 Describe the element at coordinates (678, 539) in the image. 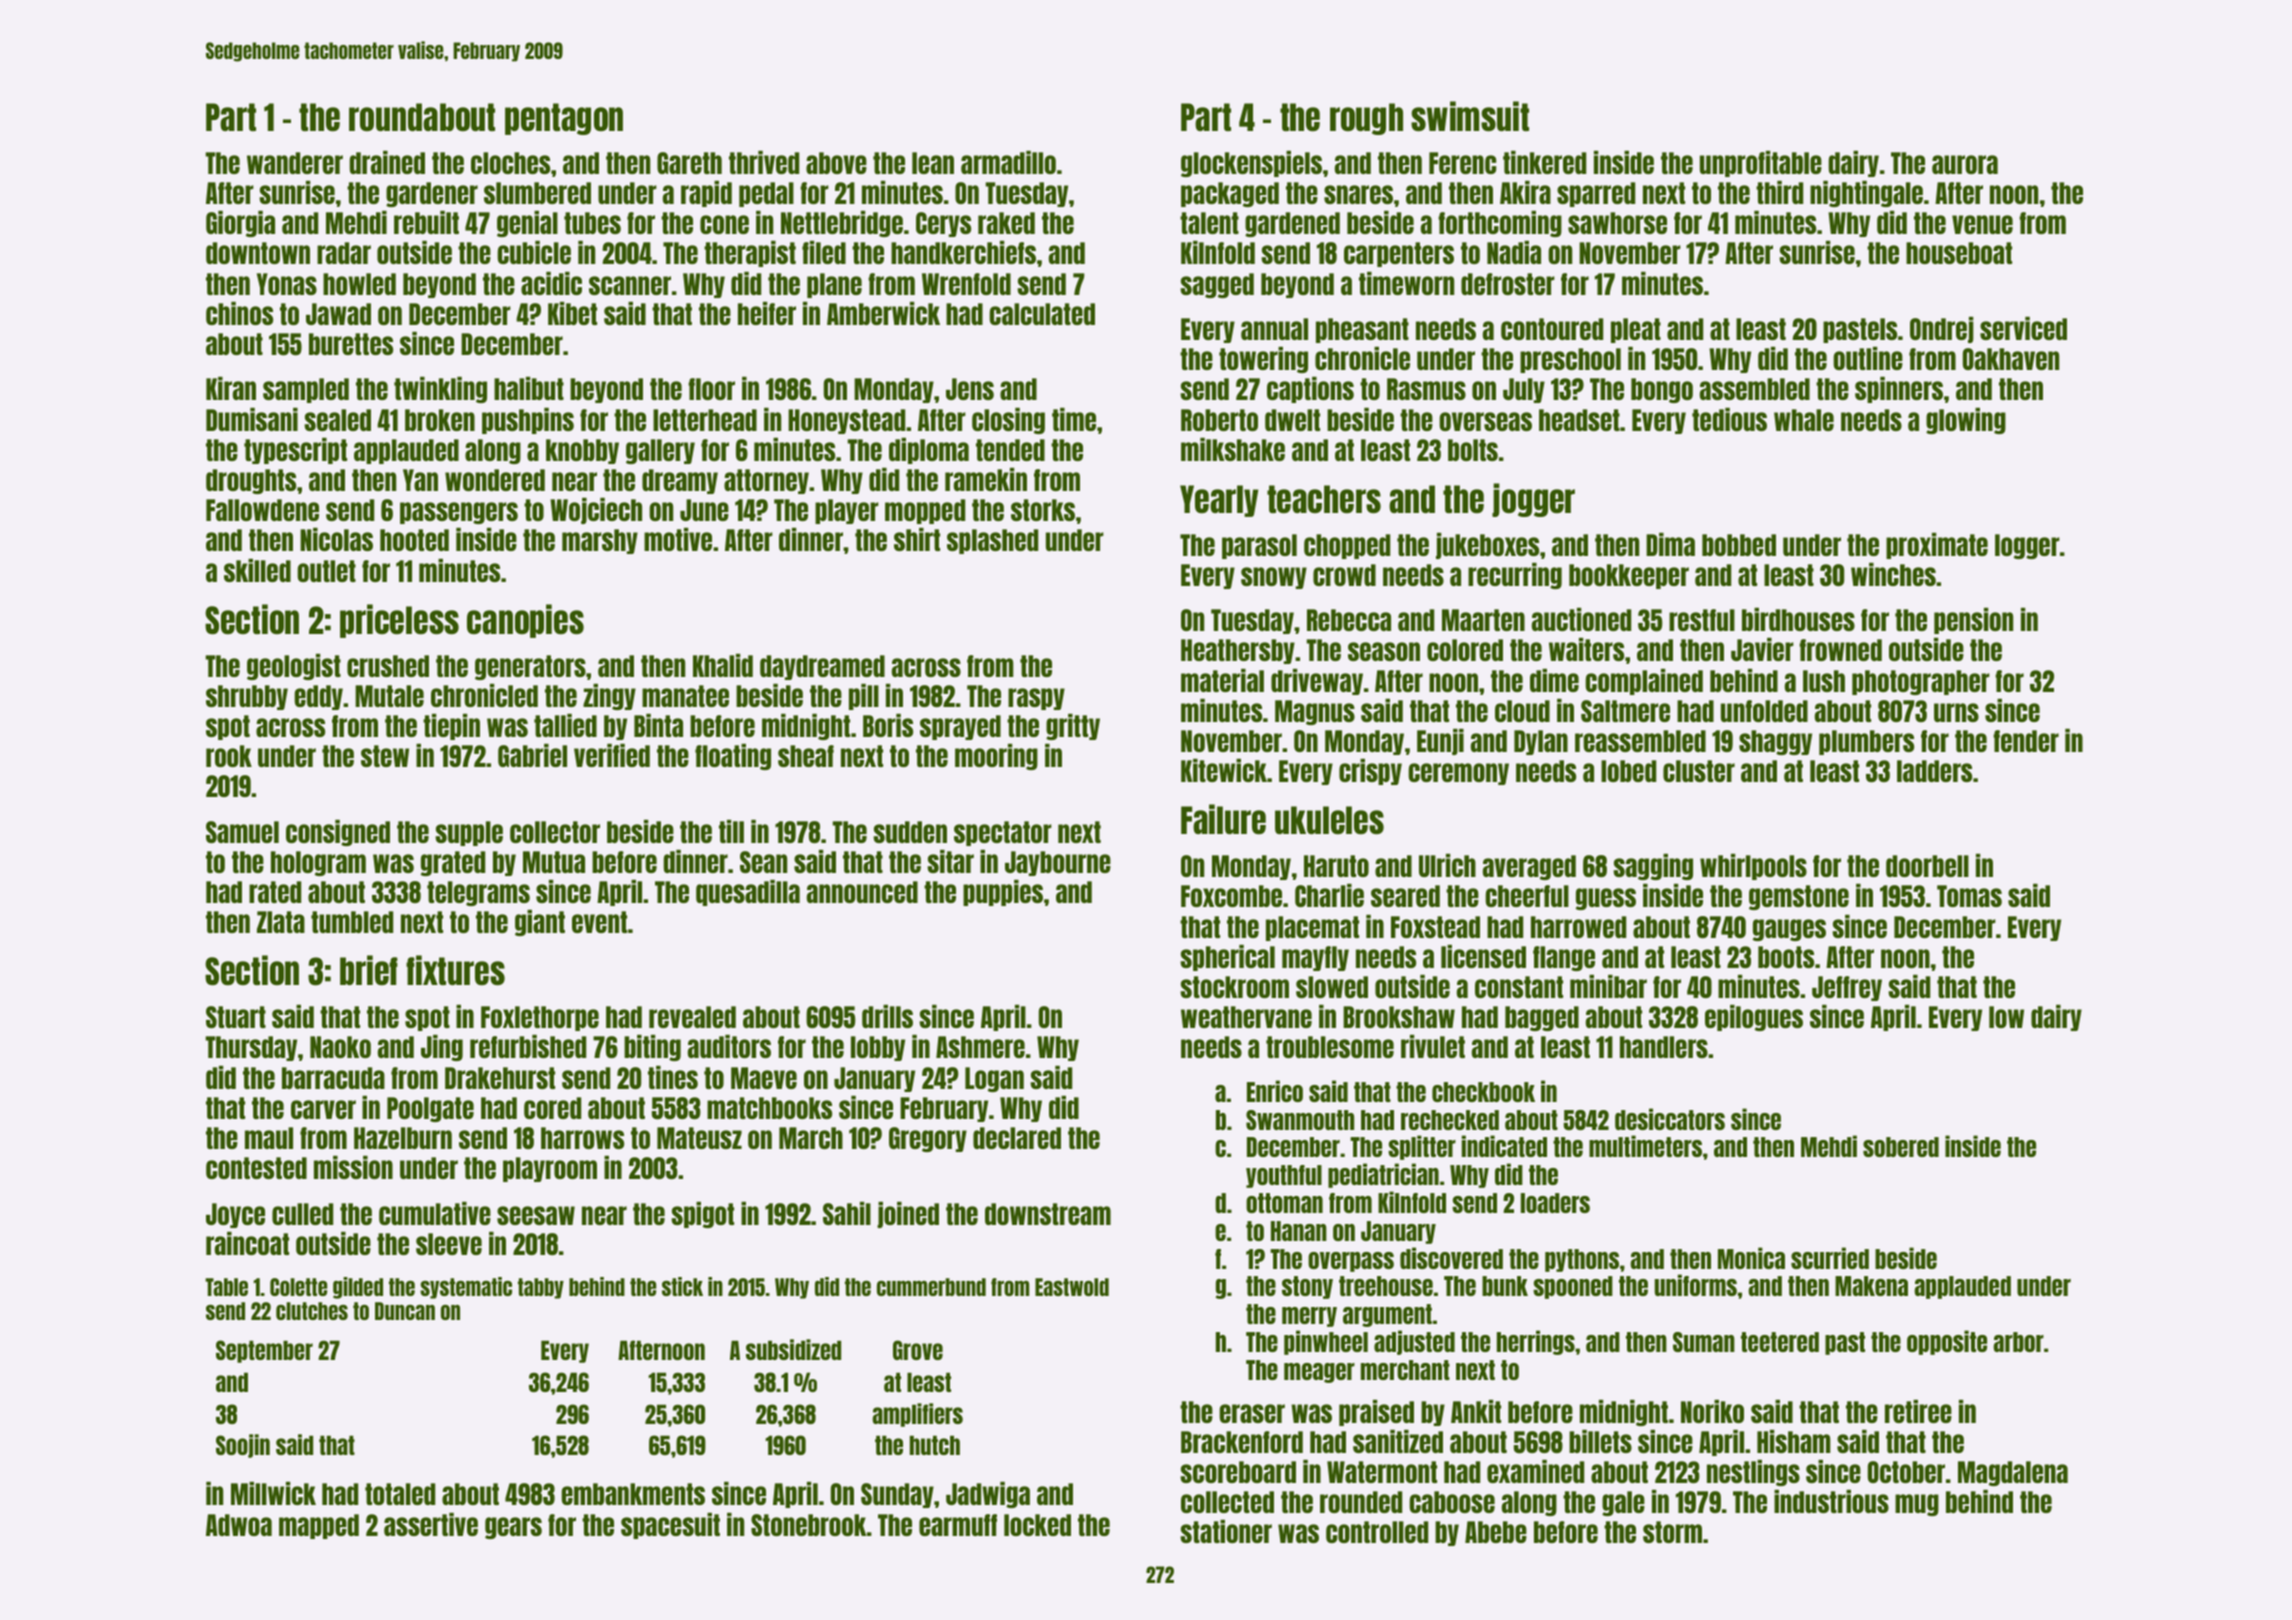

I see `motive` at that location.
